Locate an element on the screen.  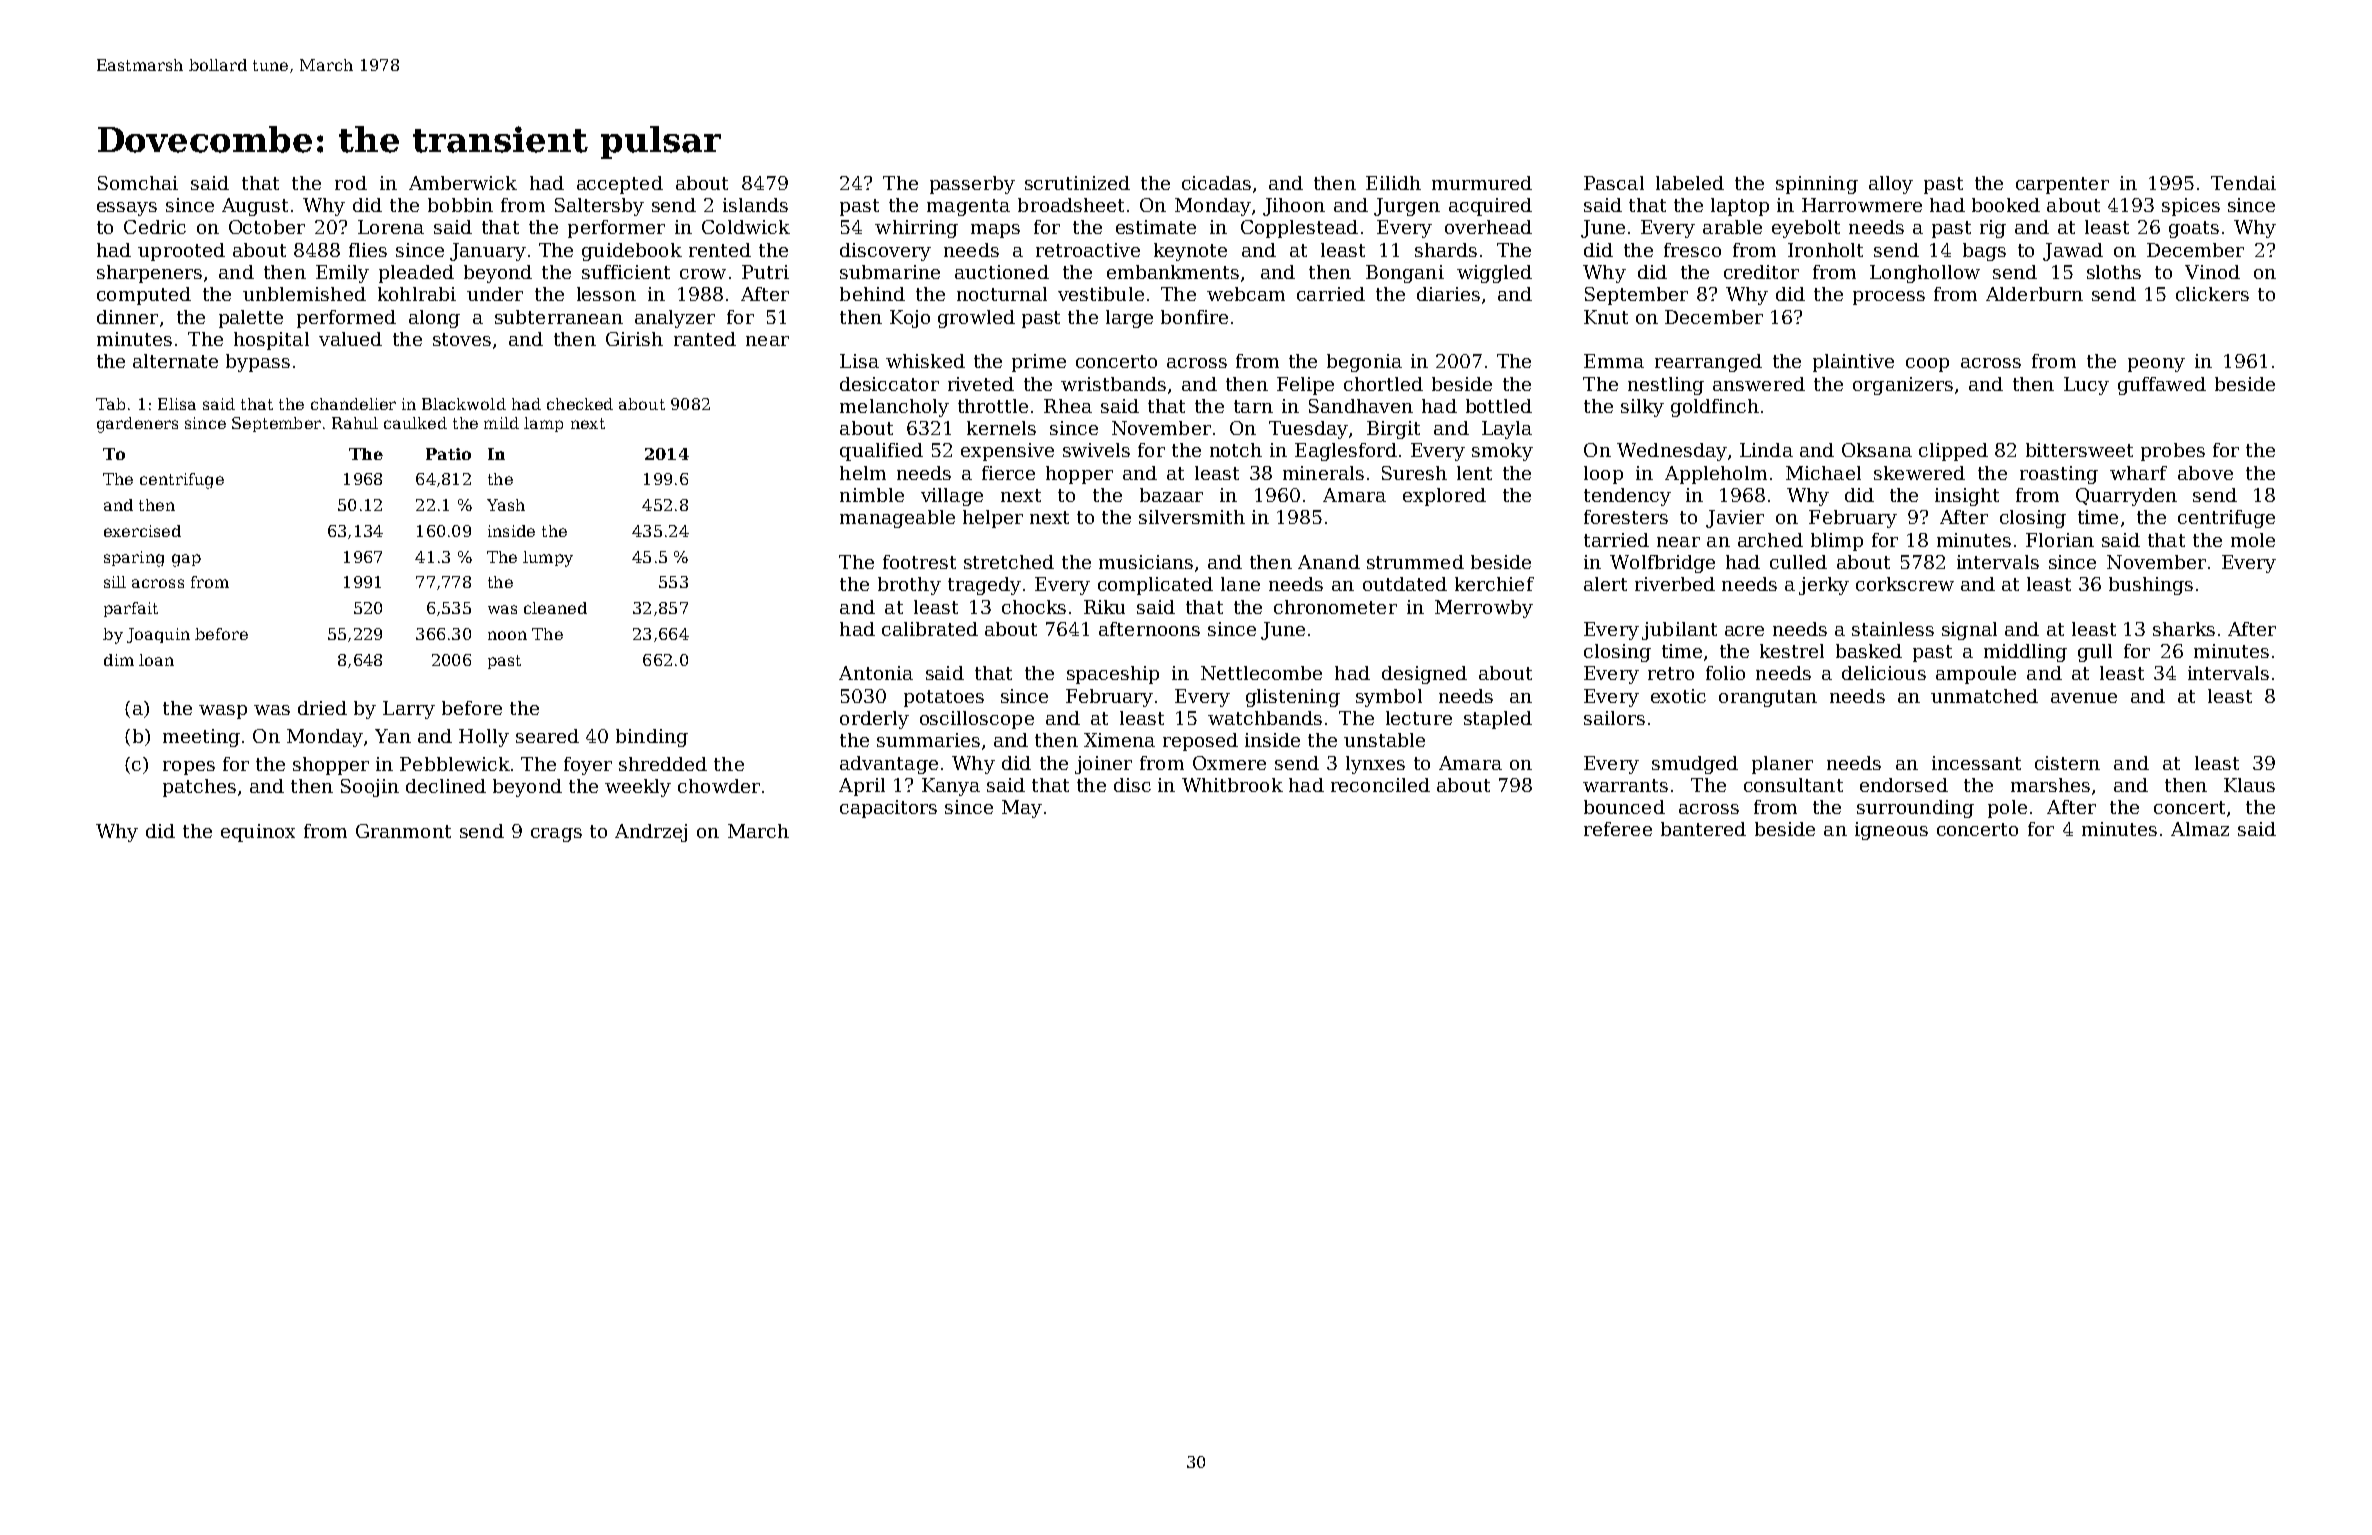
Jawad is located at coordinates (2073, 252).
